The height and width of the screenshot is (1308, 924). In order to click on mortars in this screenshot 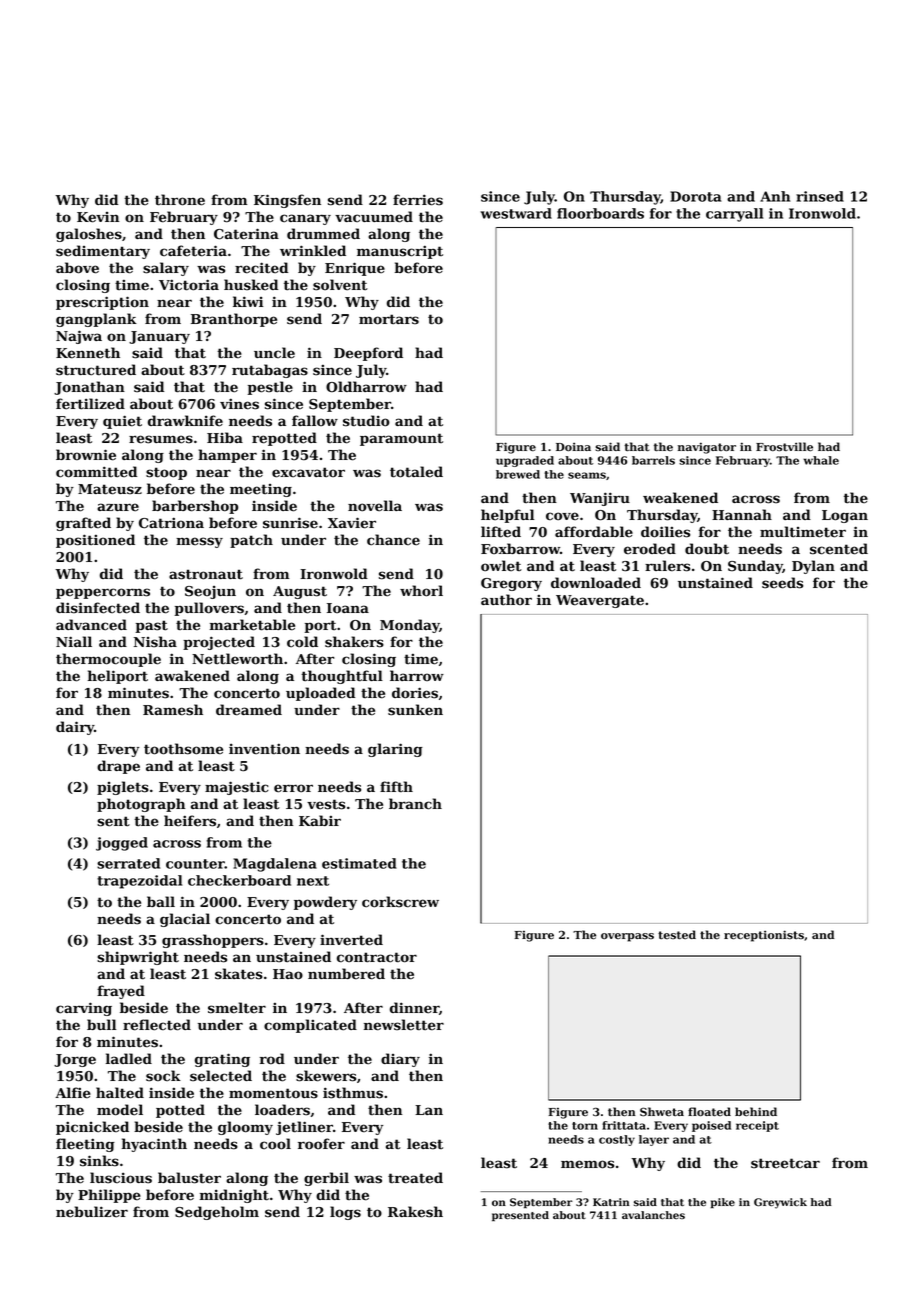, I will do `click(389, 319)`.
